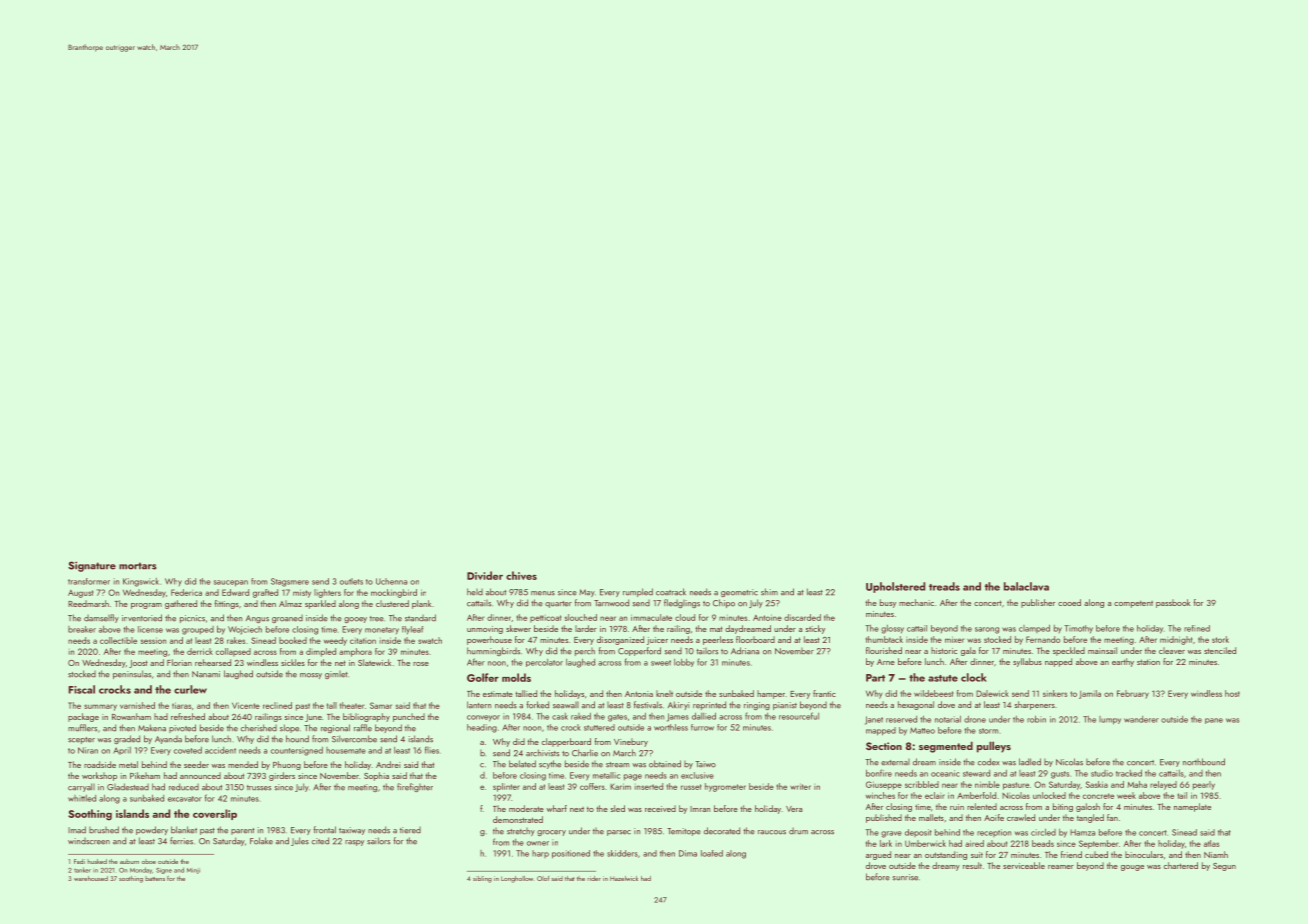 The height and width of the document is (924, 1308). Describe the element at coordinates (1063, 807) in the document. I see `biting` at that location.
